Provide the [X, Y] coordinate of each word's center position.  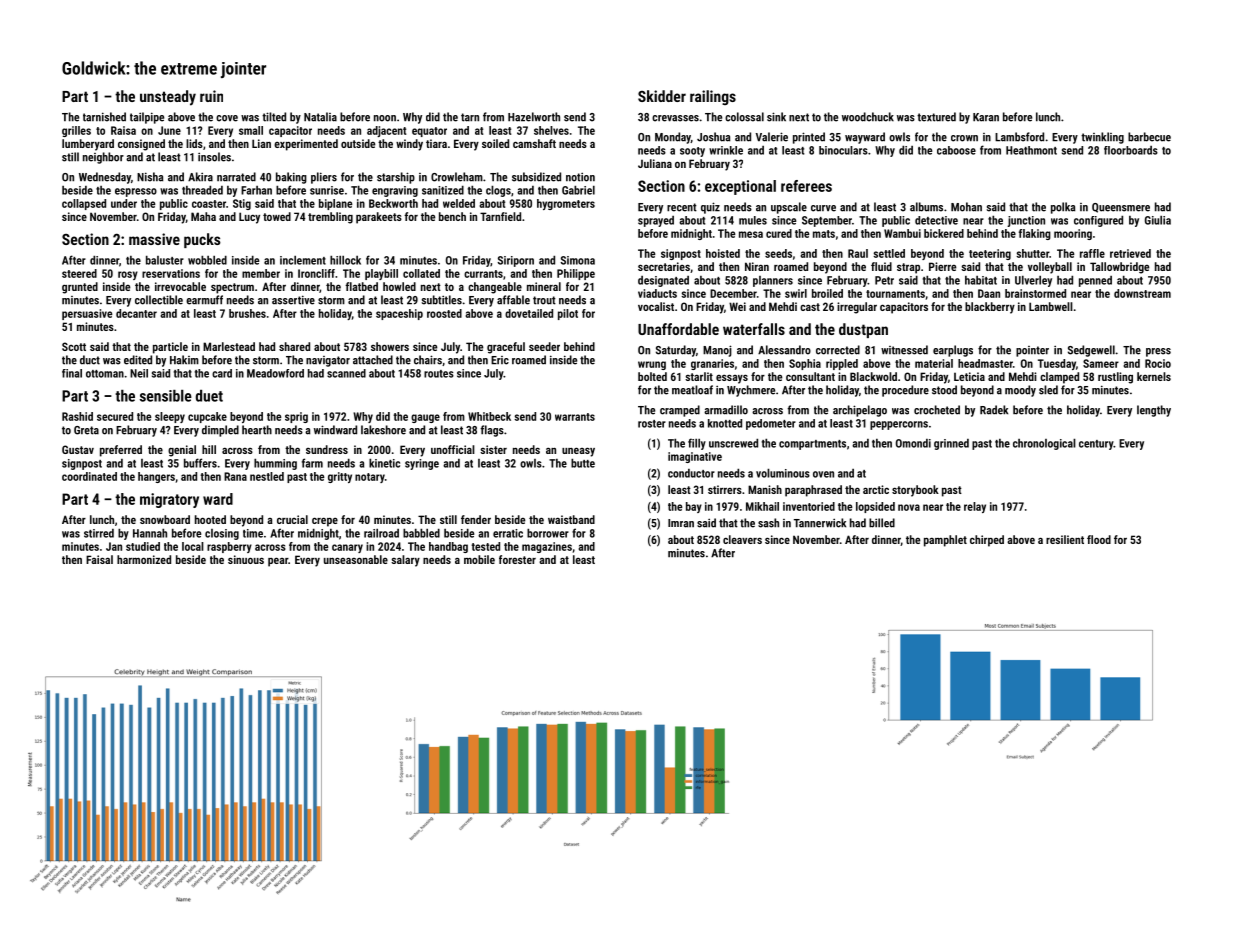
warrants [575, 417]
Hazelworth [534, 117]
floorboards [1131, 150]
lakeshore [383, 430]
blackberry [990, 308]
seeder [544, 346]
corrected [838, 350]
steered [79, 273]
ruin [211, 96]
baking [291, 178]
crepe [325, 522]
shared [294, 346]
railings [713, 97]
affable [513, 300]
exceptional [740, 187]
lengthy [1154, 411]
